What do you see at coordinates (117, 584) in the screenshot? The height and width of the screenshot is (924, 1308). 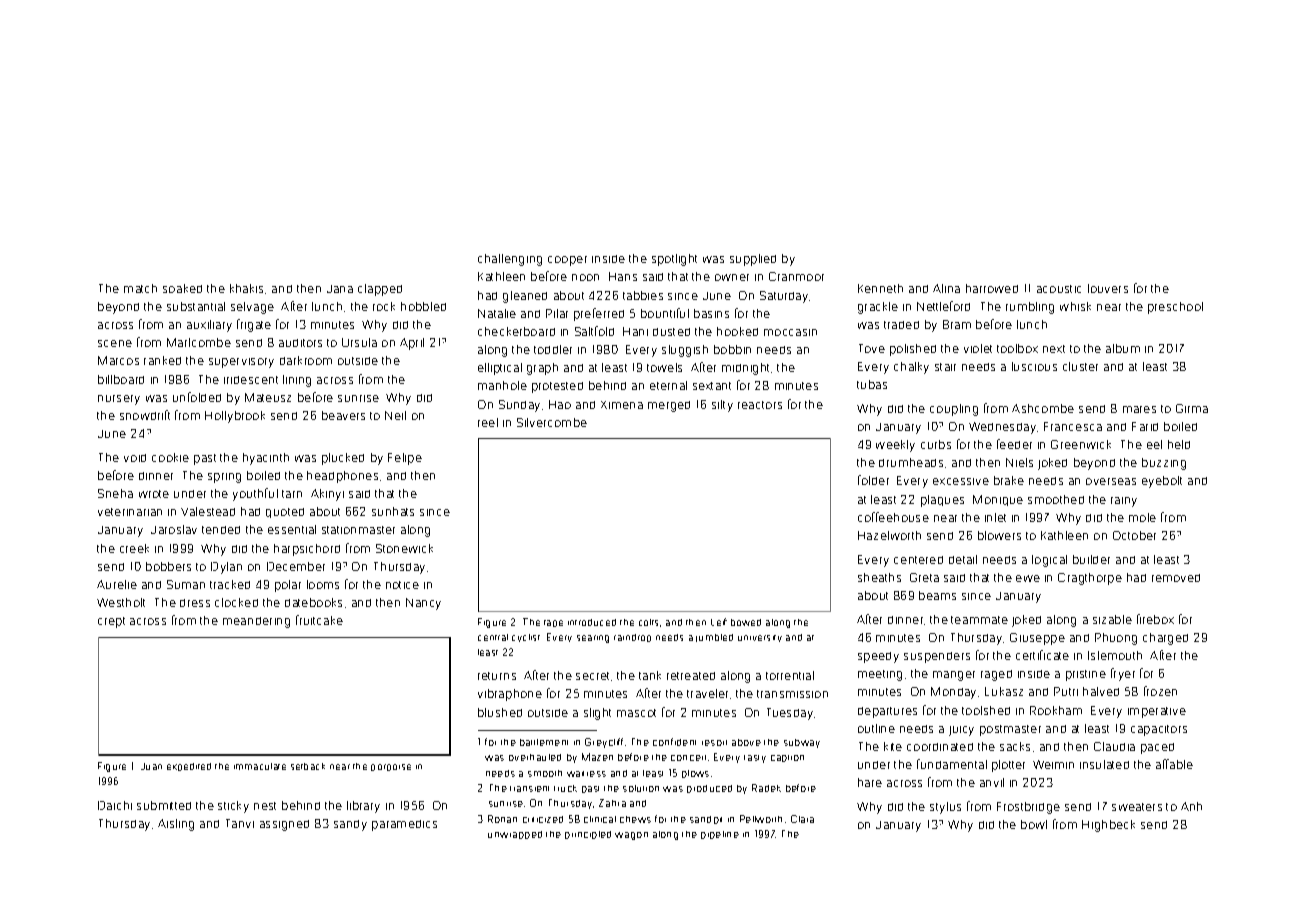 I see `Aurelie` at bounding box center [117, 584].
